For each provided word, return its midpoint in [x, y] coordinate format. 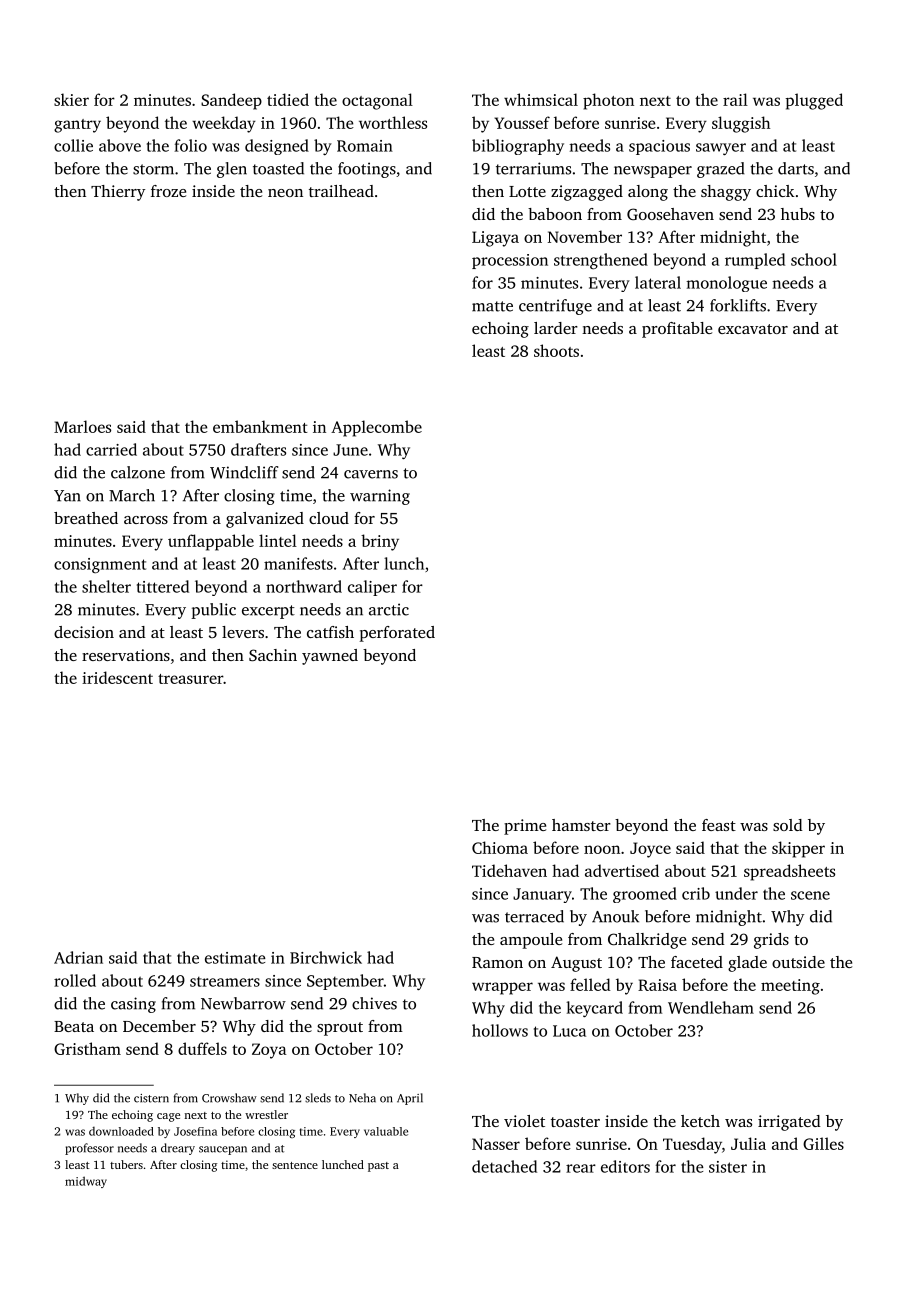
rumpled [755, 261]
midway [86, 1182]
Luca [569, 1031]
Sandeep [231, 101]
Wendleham [711, 1007]
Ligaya [495, 239]
